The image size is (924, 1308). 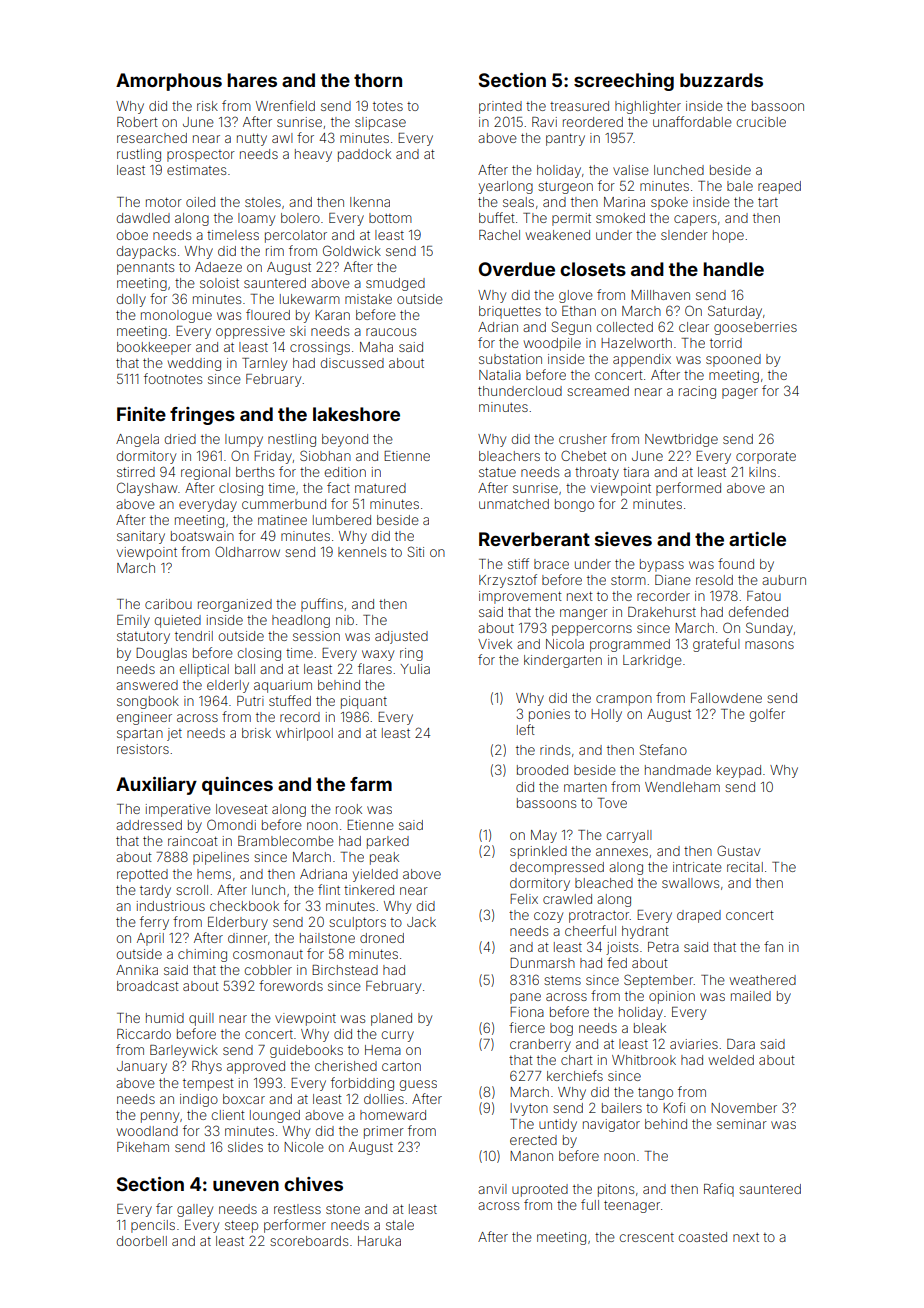 I want to click on buzzards, so click(x=721, y=80).
